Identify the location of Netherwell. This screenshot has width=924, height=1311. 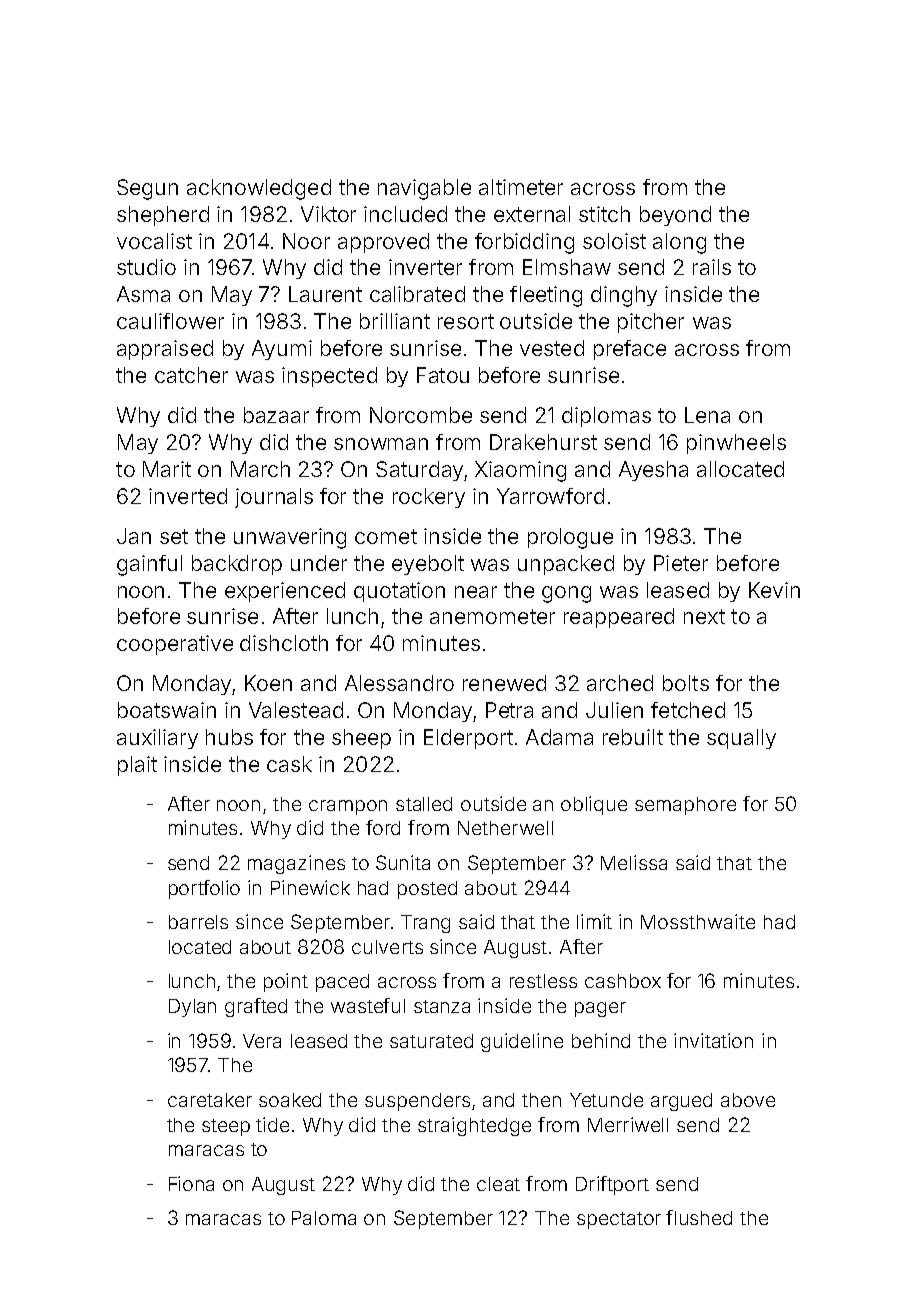
(505, 828).
